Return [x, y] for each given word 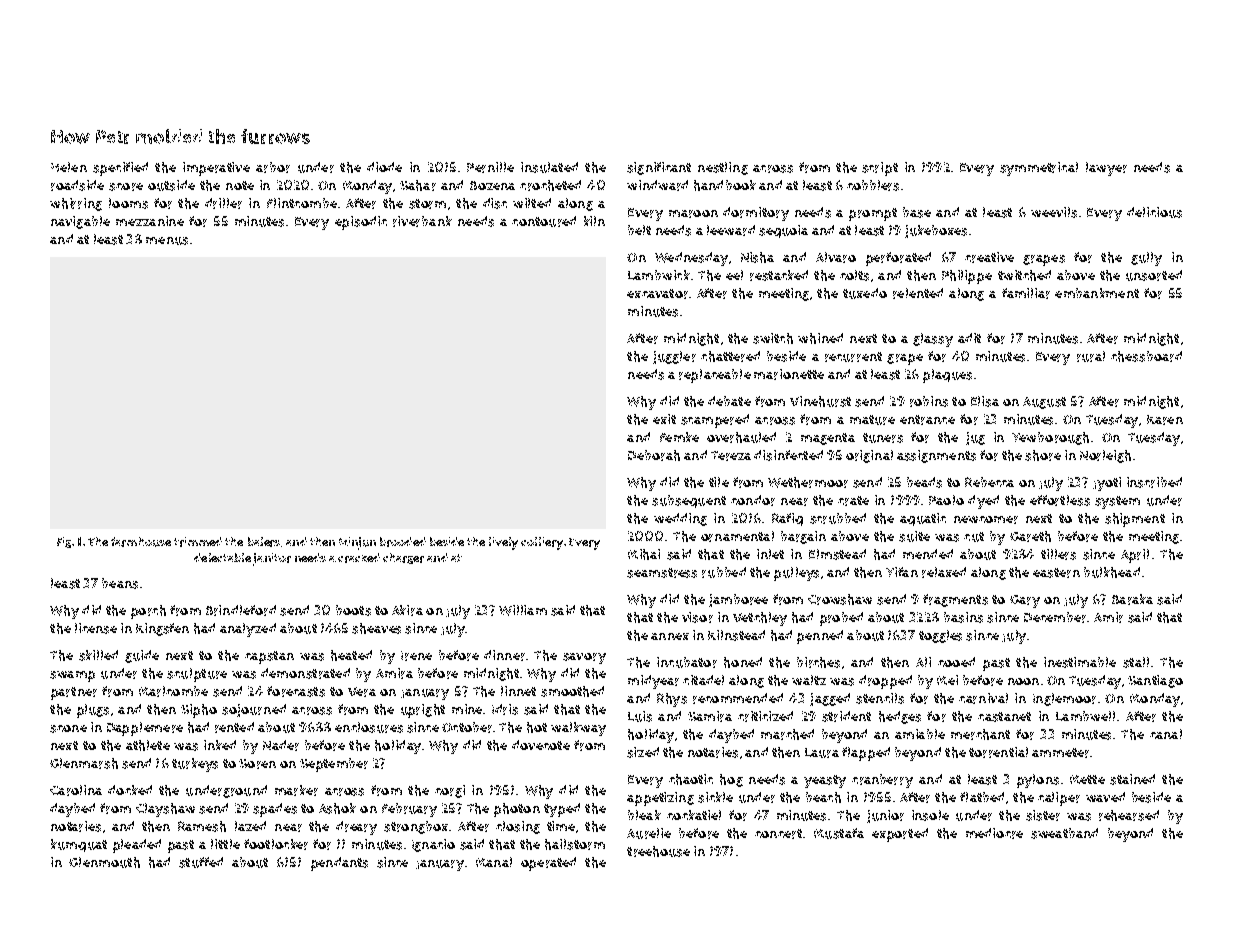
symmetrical [1039, 169]
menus [167, 241]
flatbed [982, 797]
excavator [657, 294]
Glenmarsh [84, 763]
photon [517, 810]
